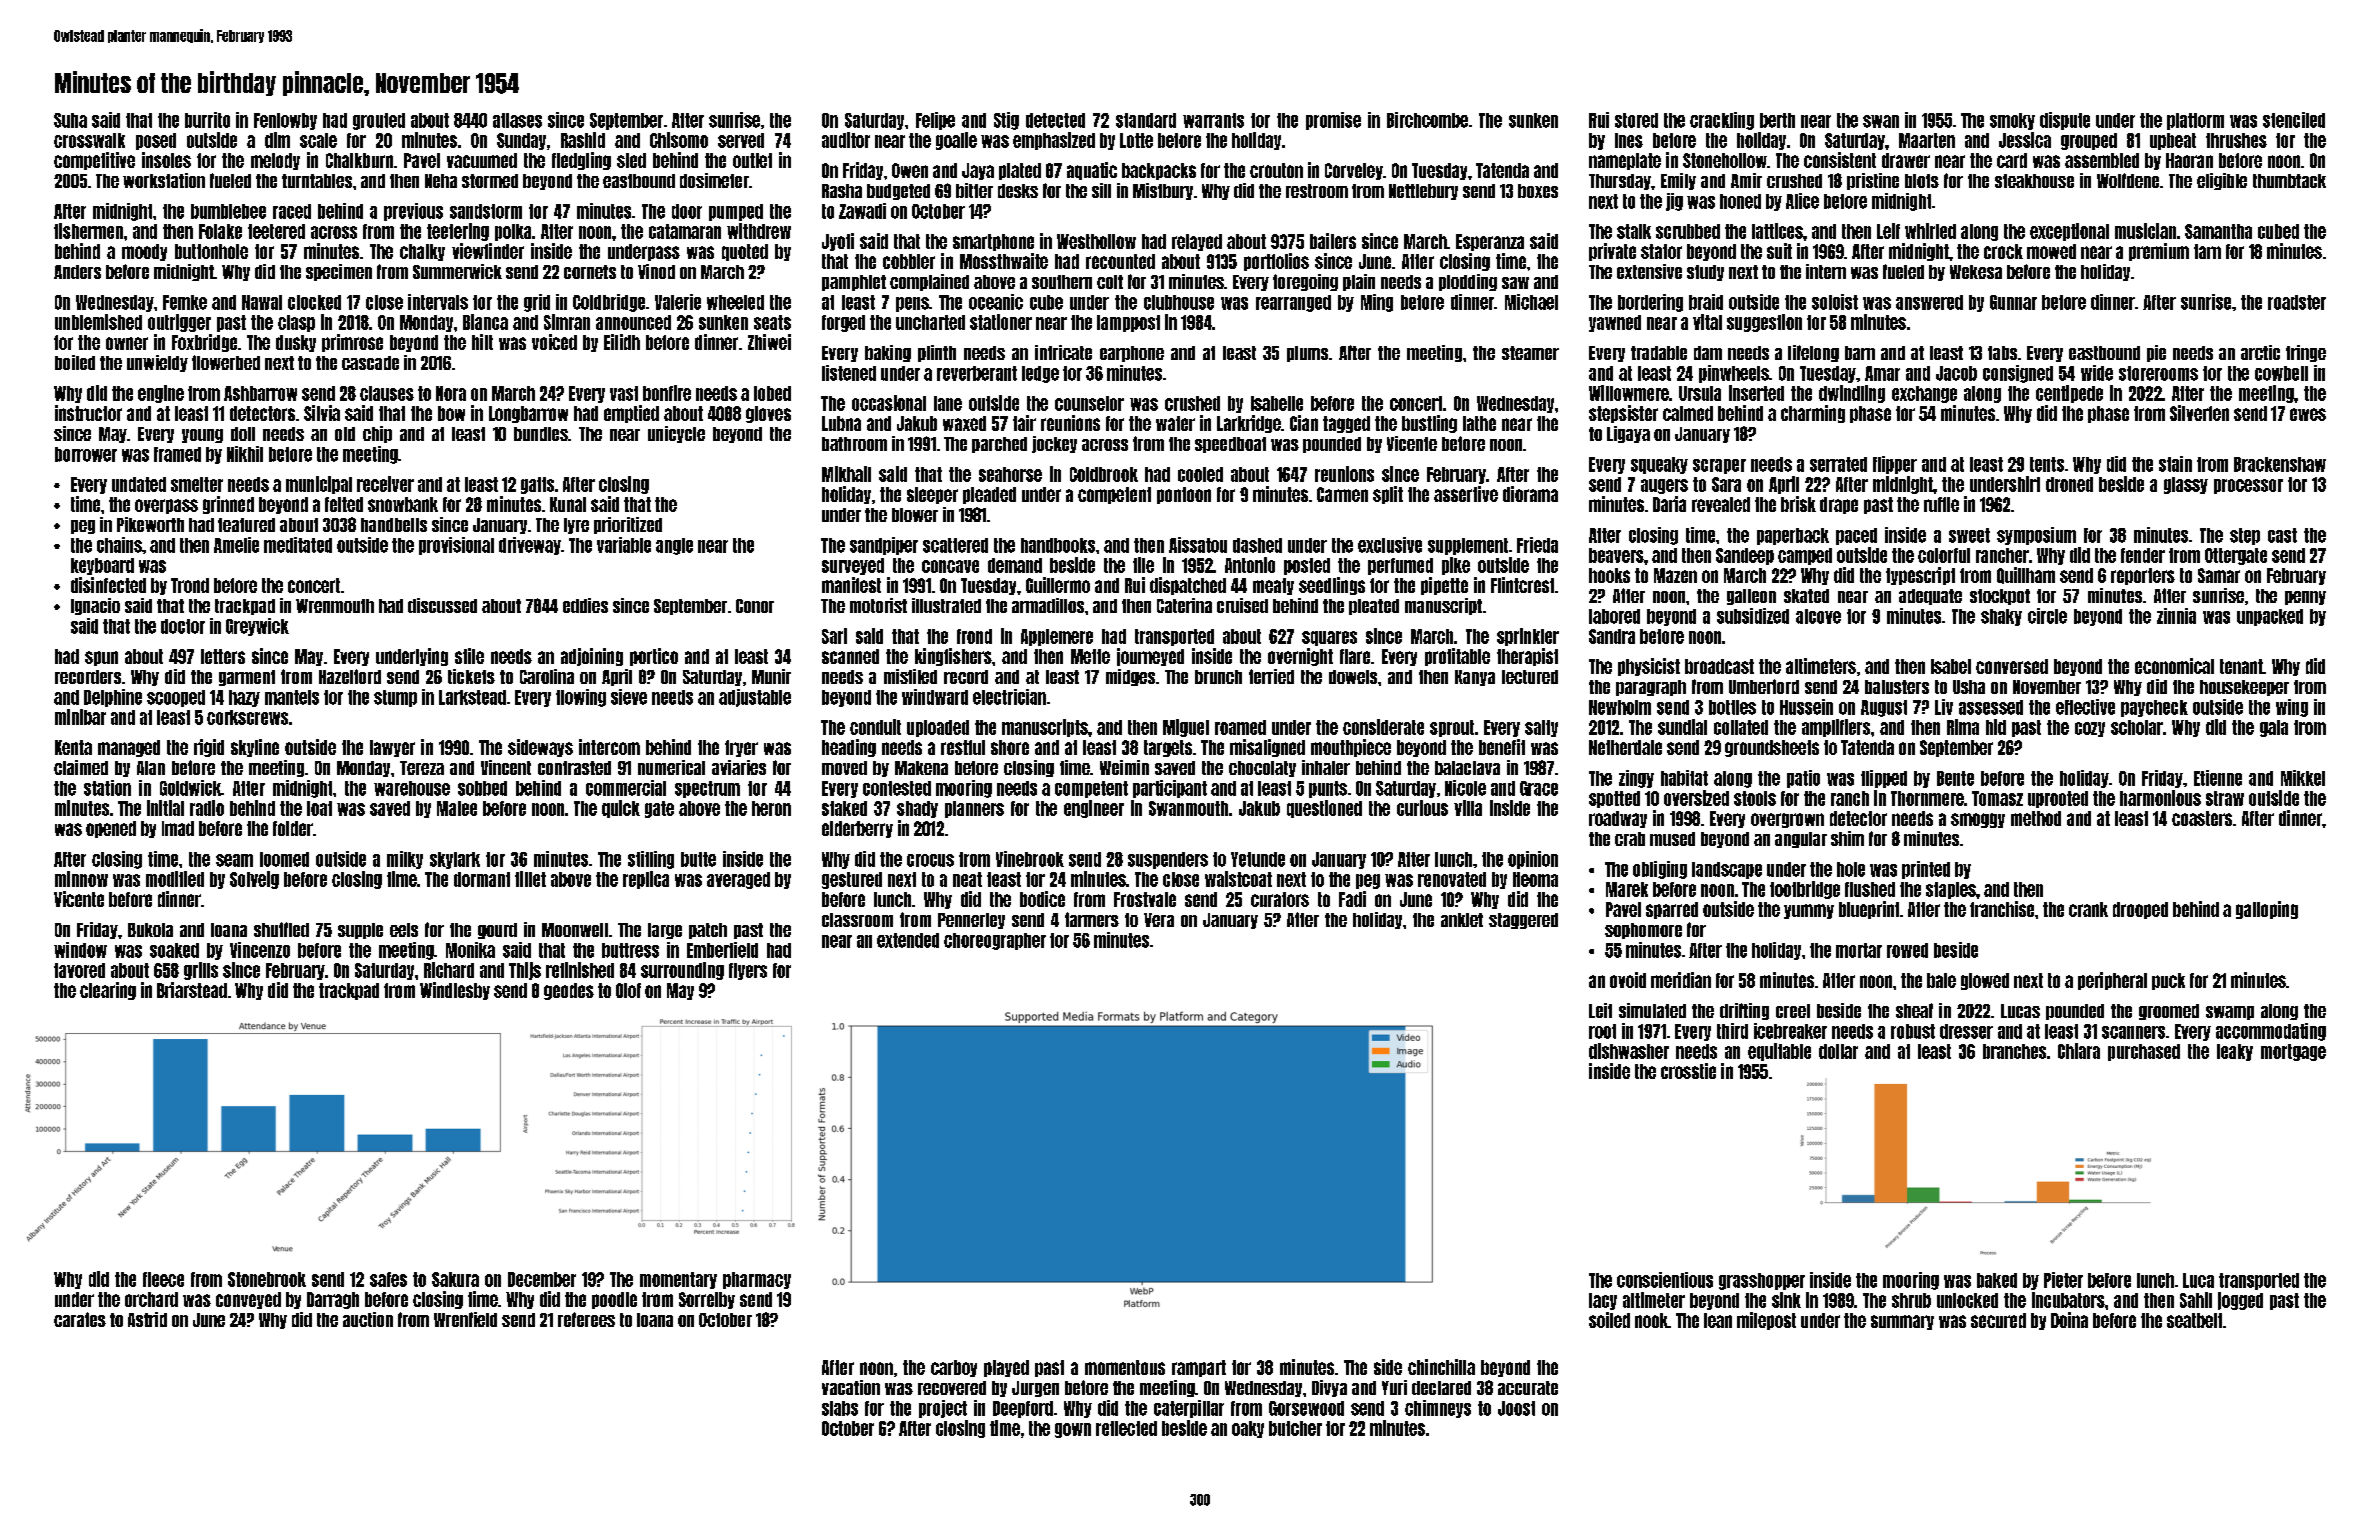 The height and width of the document is (1540, 2380). What do you see at coordinates (1092, 171) in the document?
I see `aquatic` at bounding box center [1092, 171].
